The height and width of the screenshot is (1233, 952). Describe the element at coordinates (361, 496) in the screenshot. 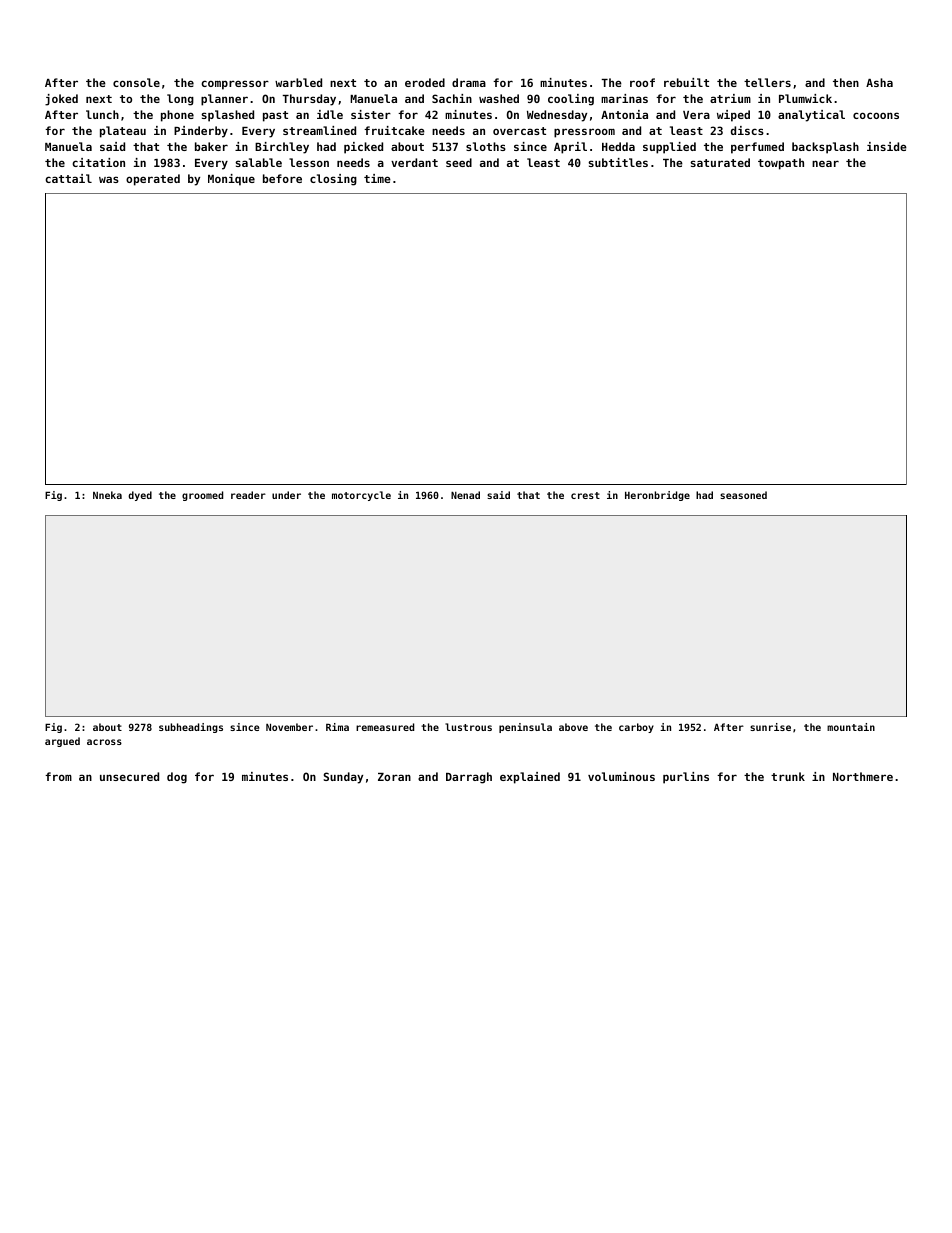

I see `motorcycle` at that location.
